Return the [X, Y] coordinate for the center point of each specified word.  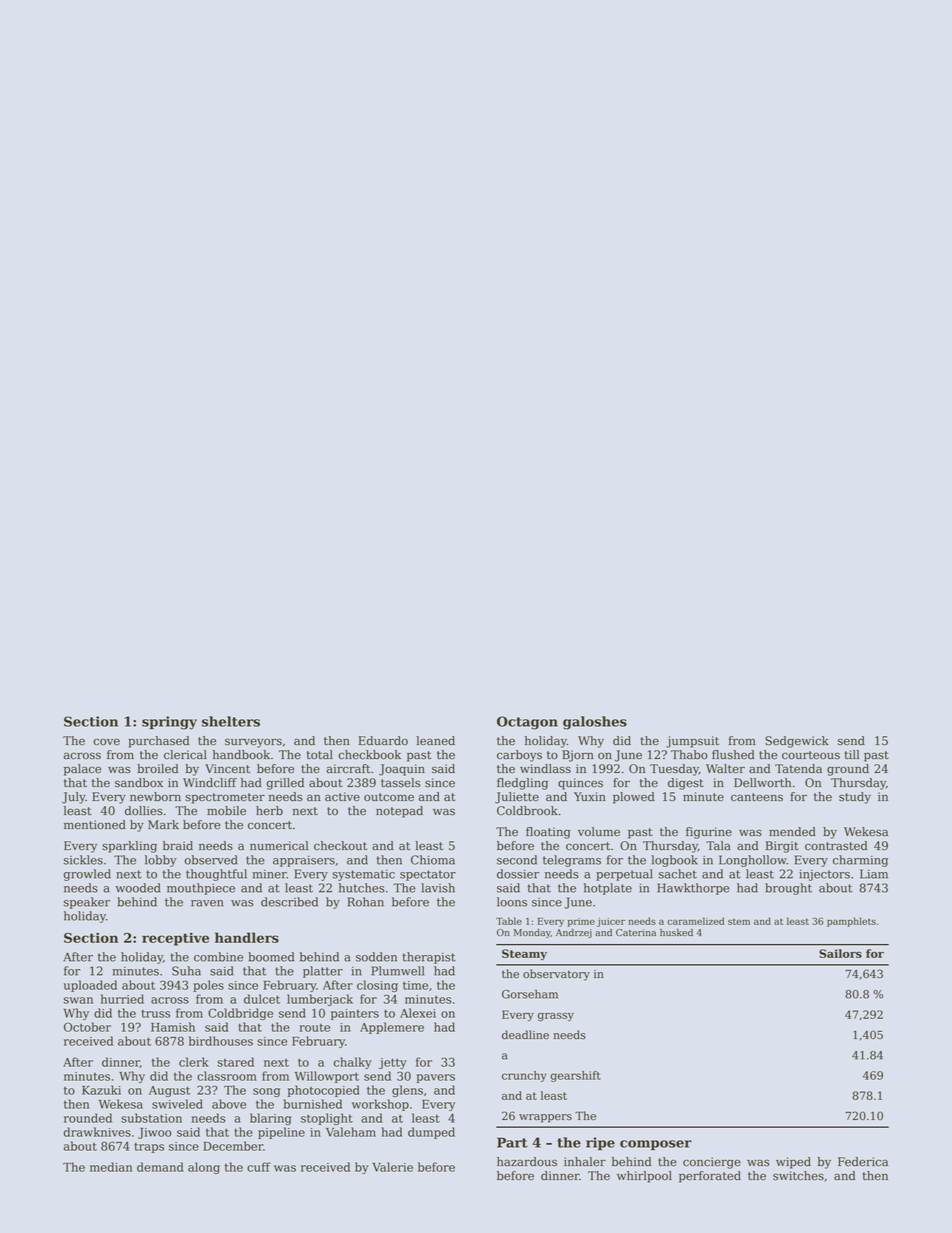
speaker [87, 903]
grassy [556, 1017]
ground [848, 770]
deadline [525, 1035]
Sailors [840, 953]
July [74, 798]
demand [160, 1167]
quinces [580, 784]
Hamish [173, 1027]
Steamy [524, 955]
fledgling [522, 784]
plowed [634, 798]
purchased [158, 742]
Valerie [392, 1167]
